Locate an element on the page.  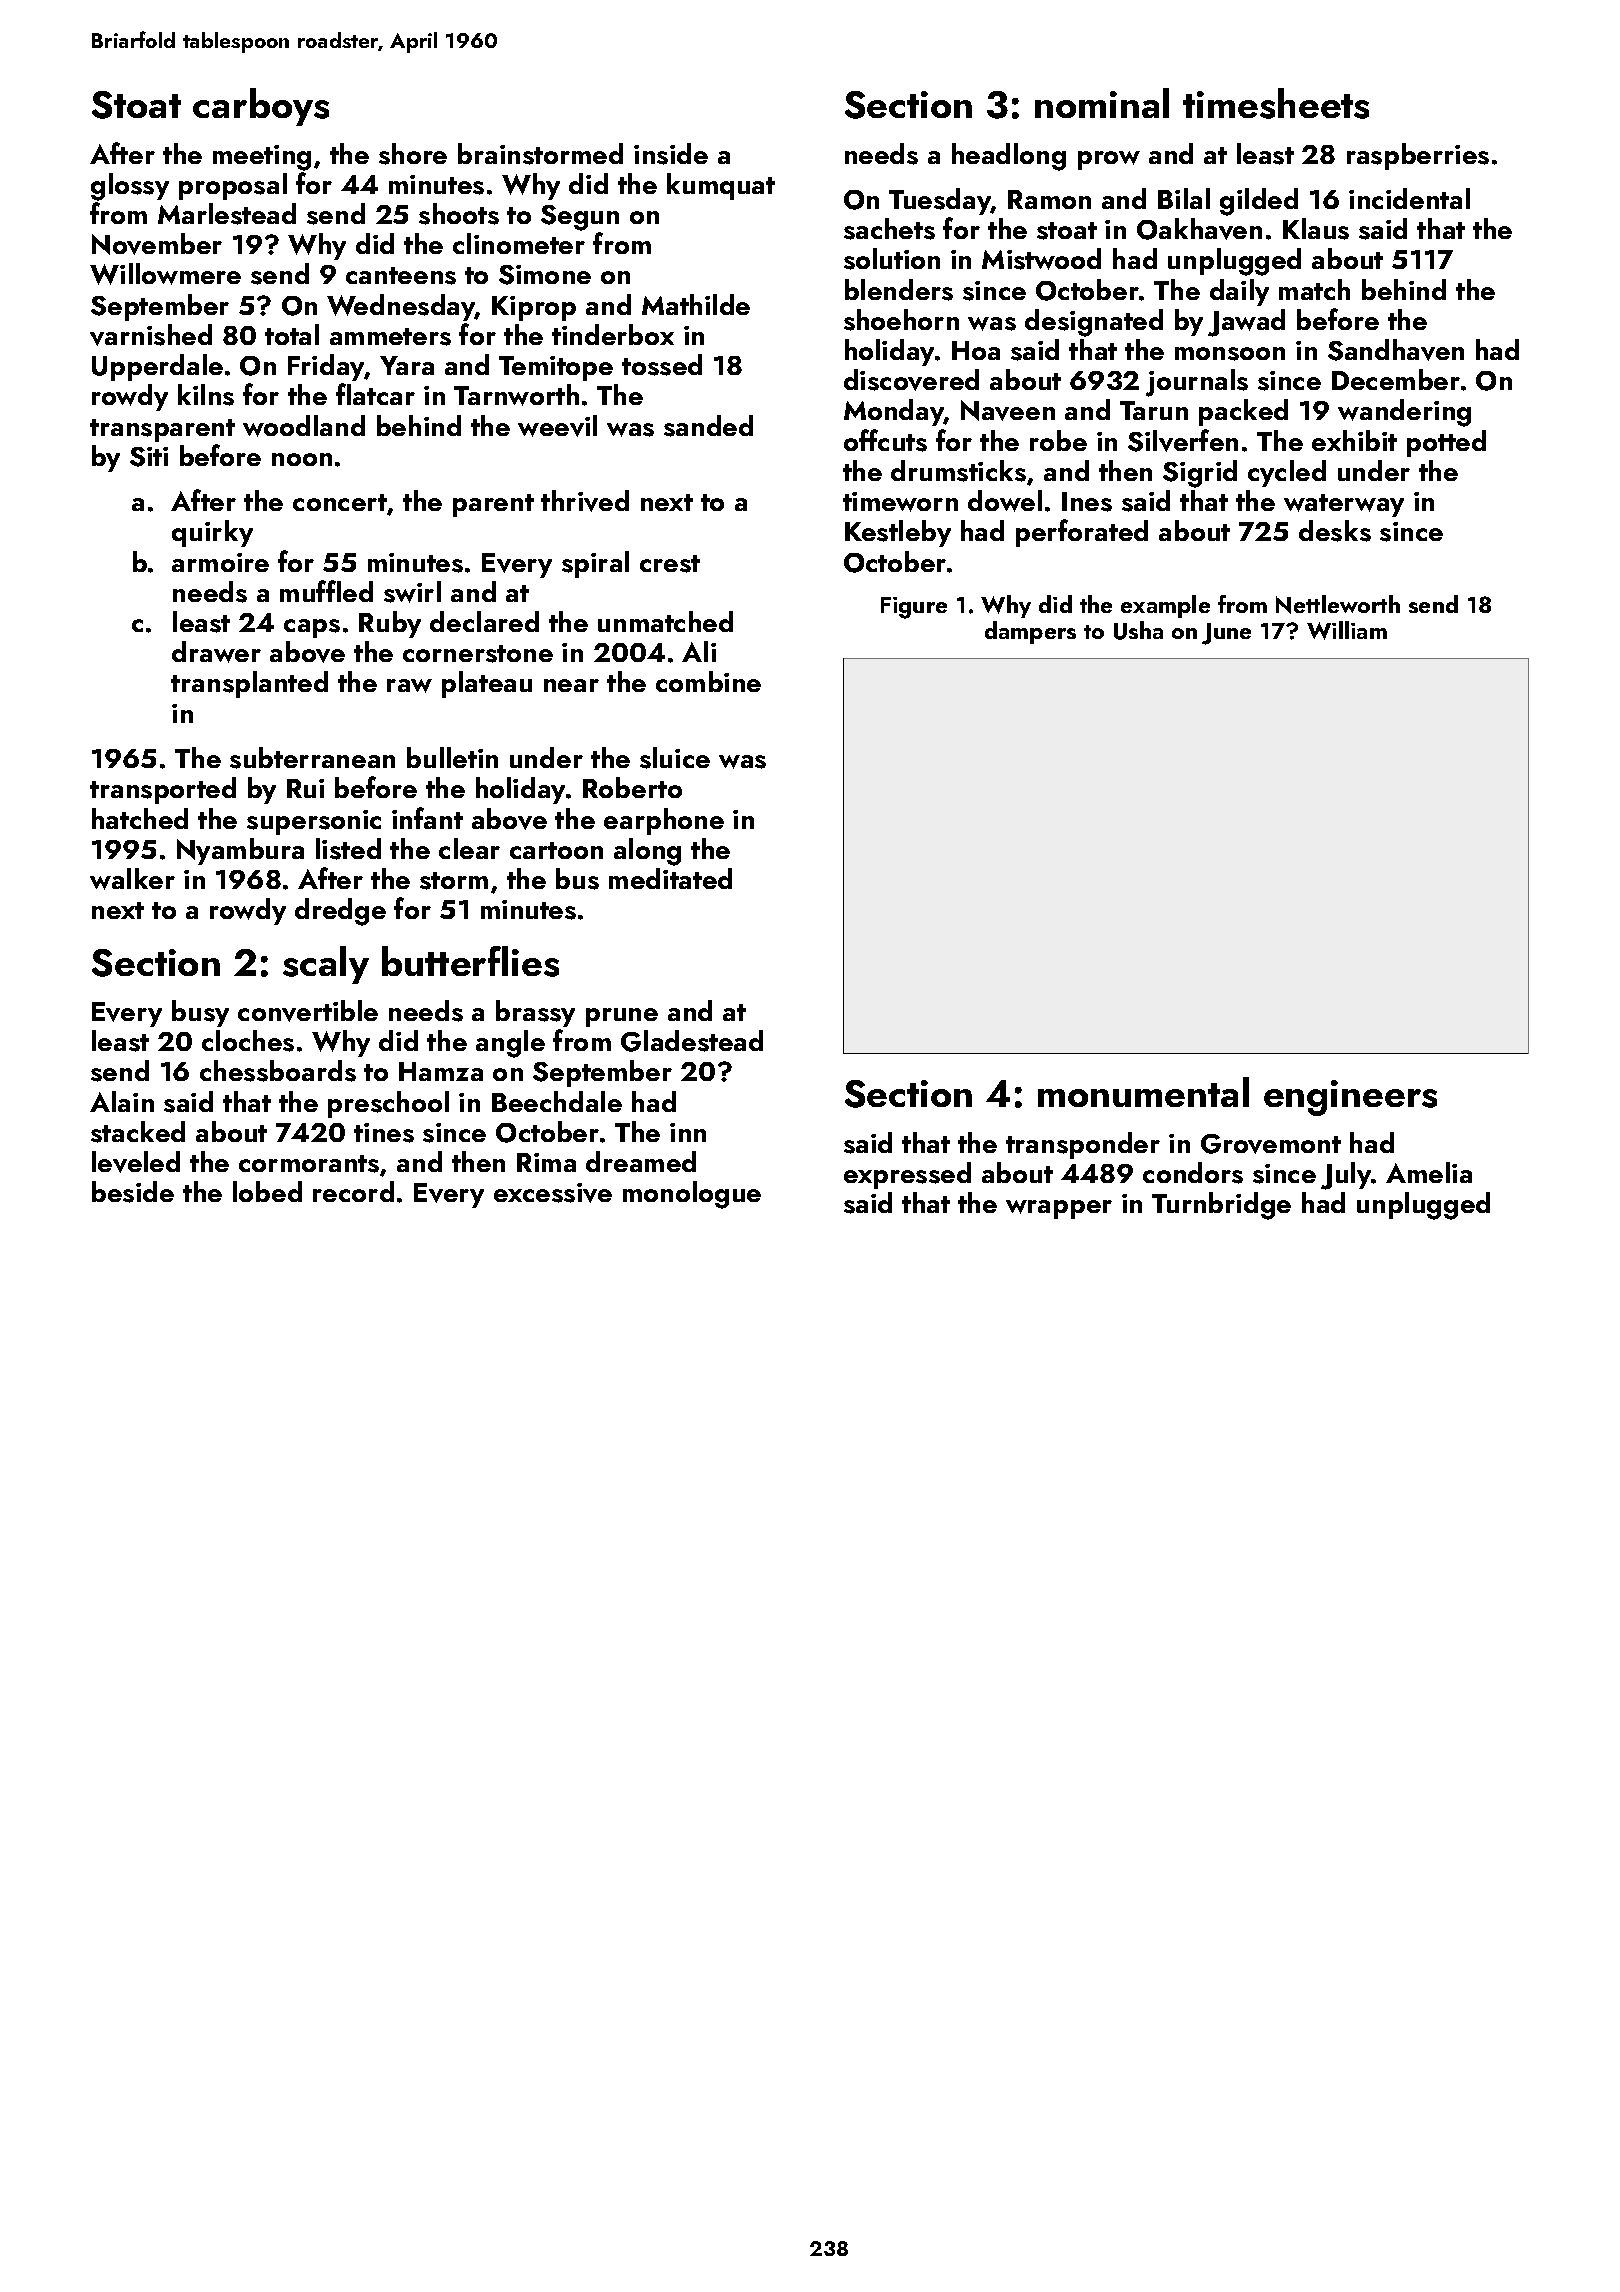
blenders is located at coordinates (899, 290).
